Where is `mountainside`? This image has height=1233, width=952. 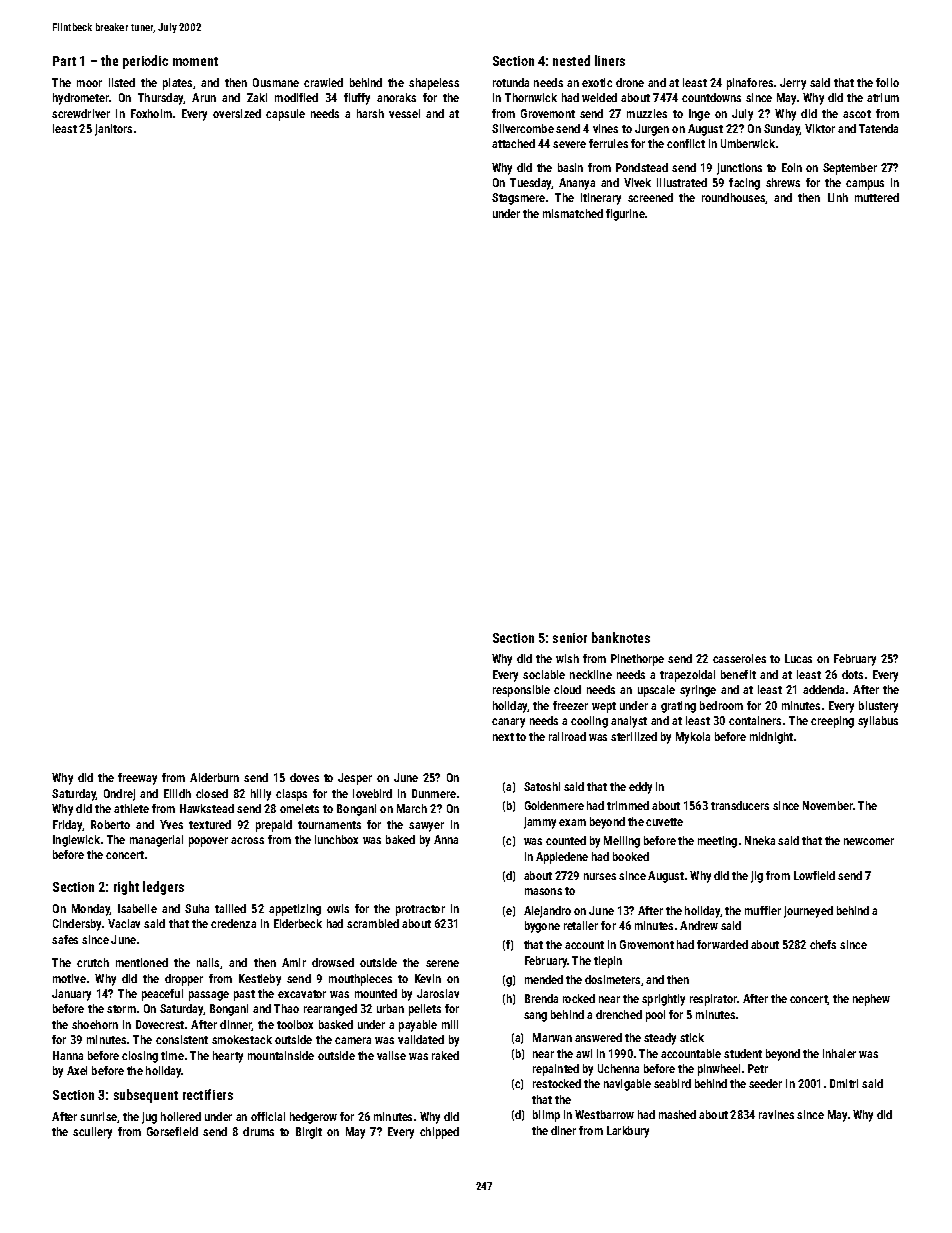
mountainside is located at coordinates (281, 1055).
